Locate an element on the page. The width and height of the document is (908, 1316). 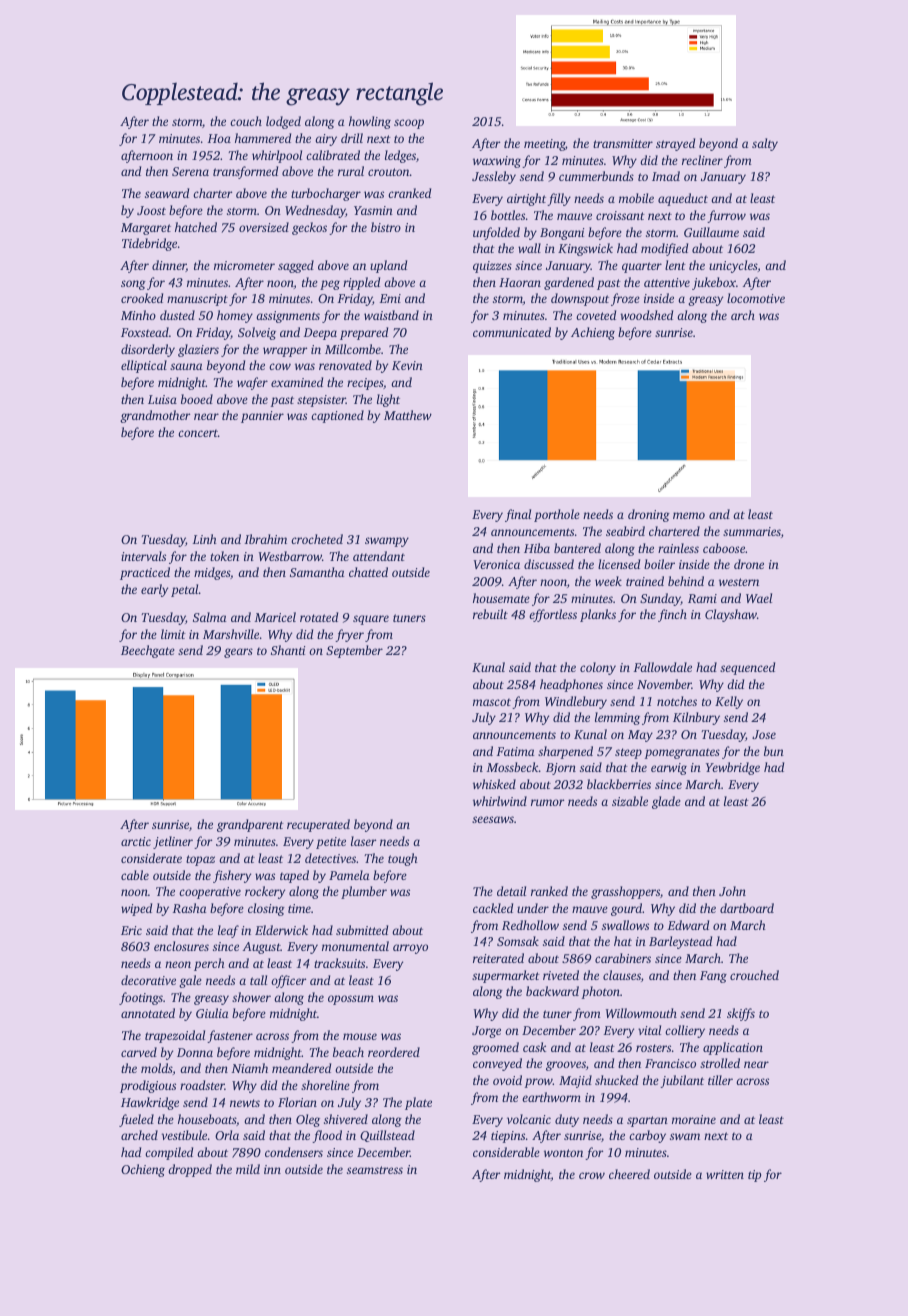
scoop is located at coordinates (409, 124).
